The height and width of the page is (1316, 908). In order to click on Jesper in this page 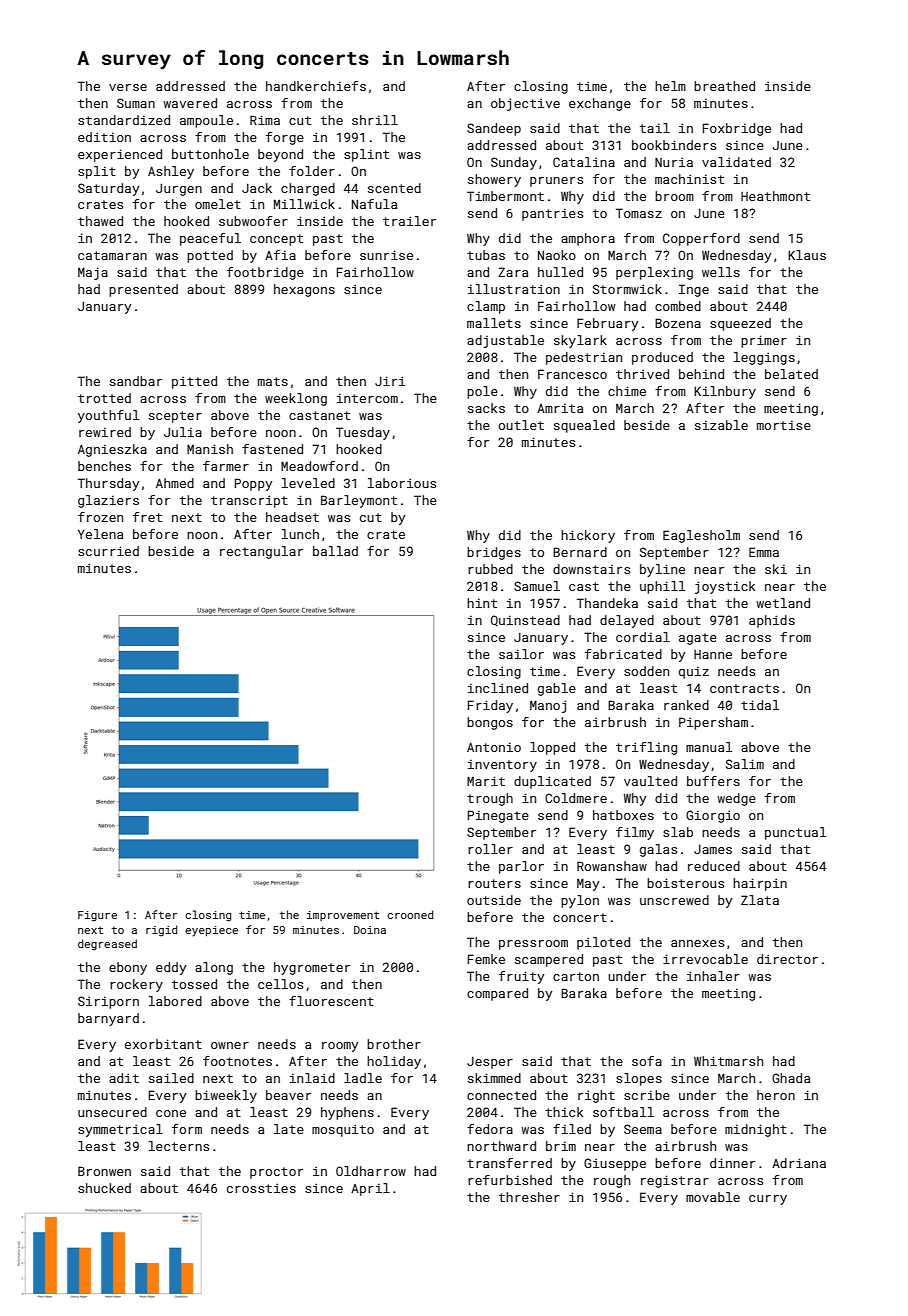, I will do `click(490, 1063)`.
